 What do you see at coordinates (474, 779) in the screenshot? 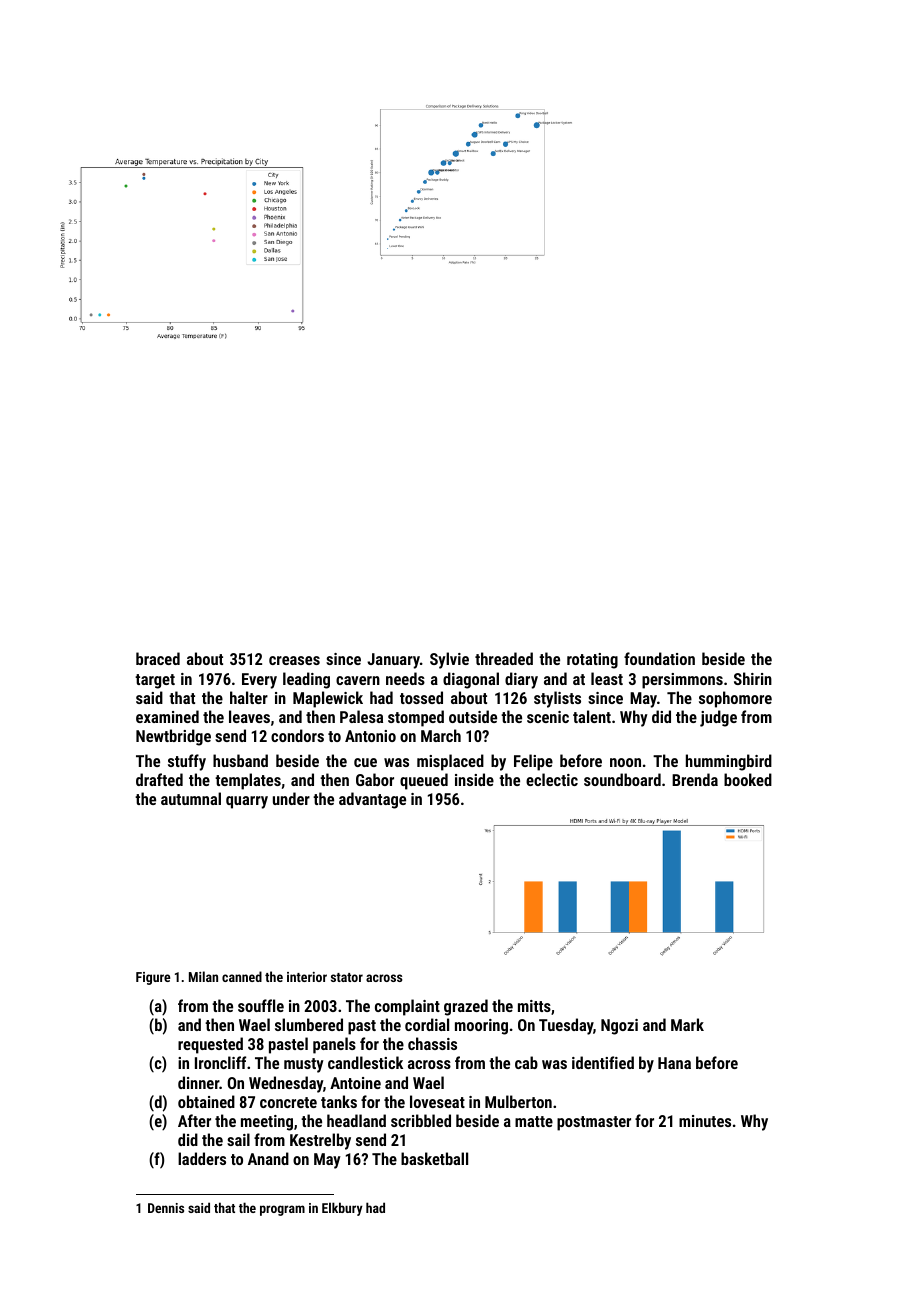
I see `inside` at bounding box center [474, 779].
